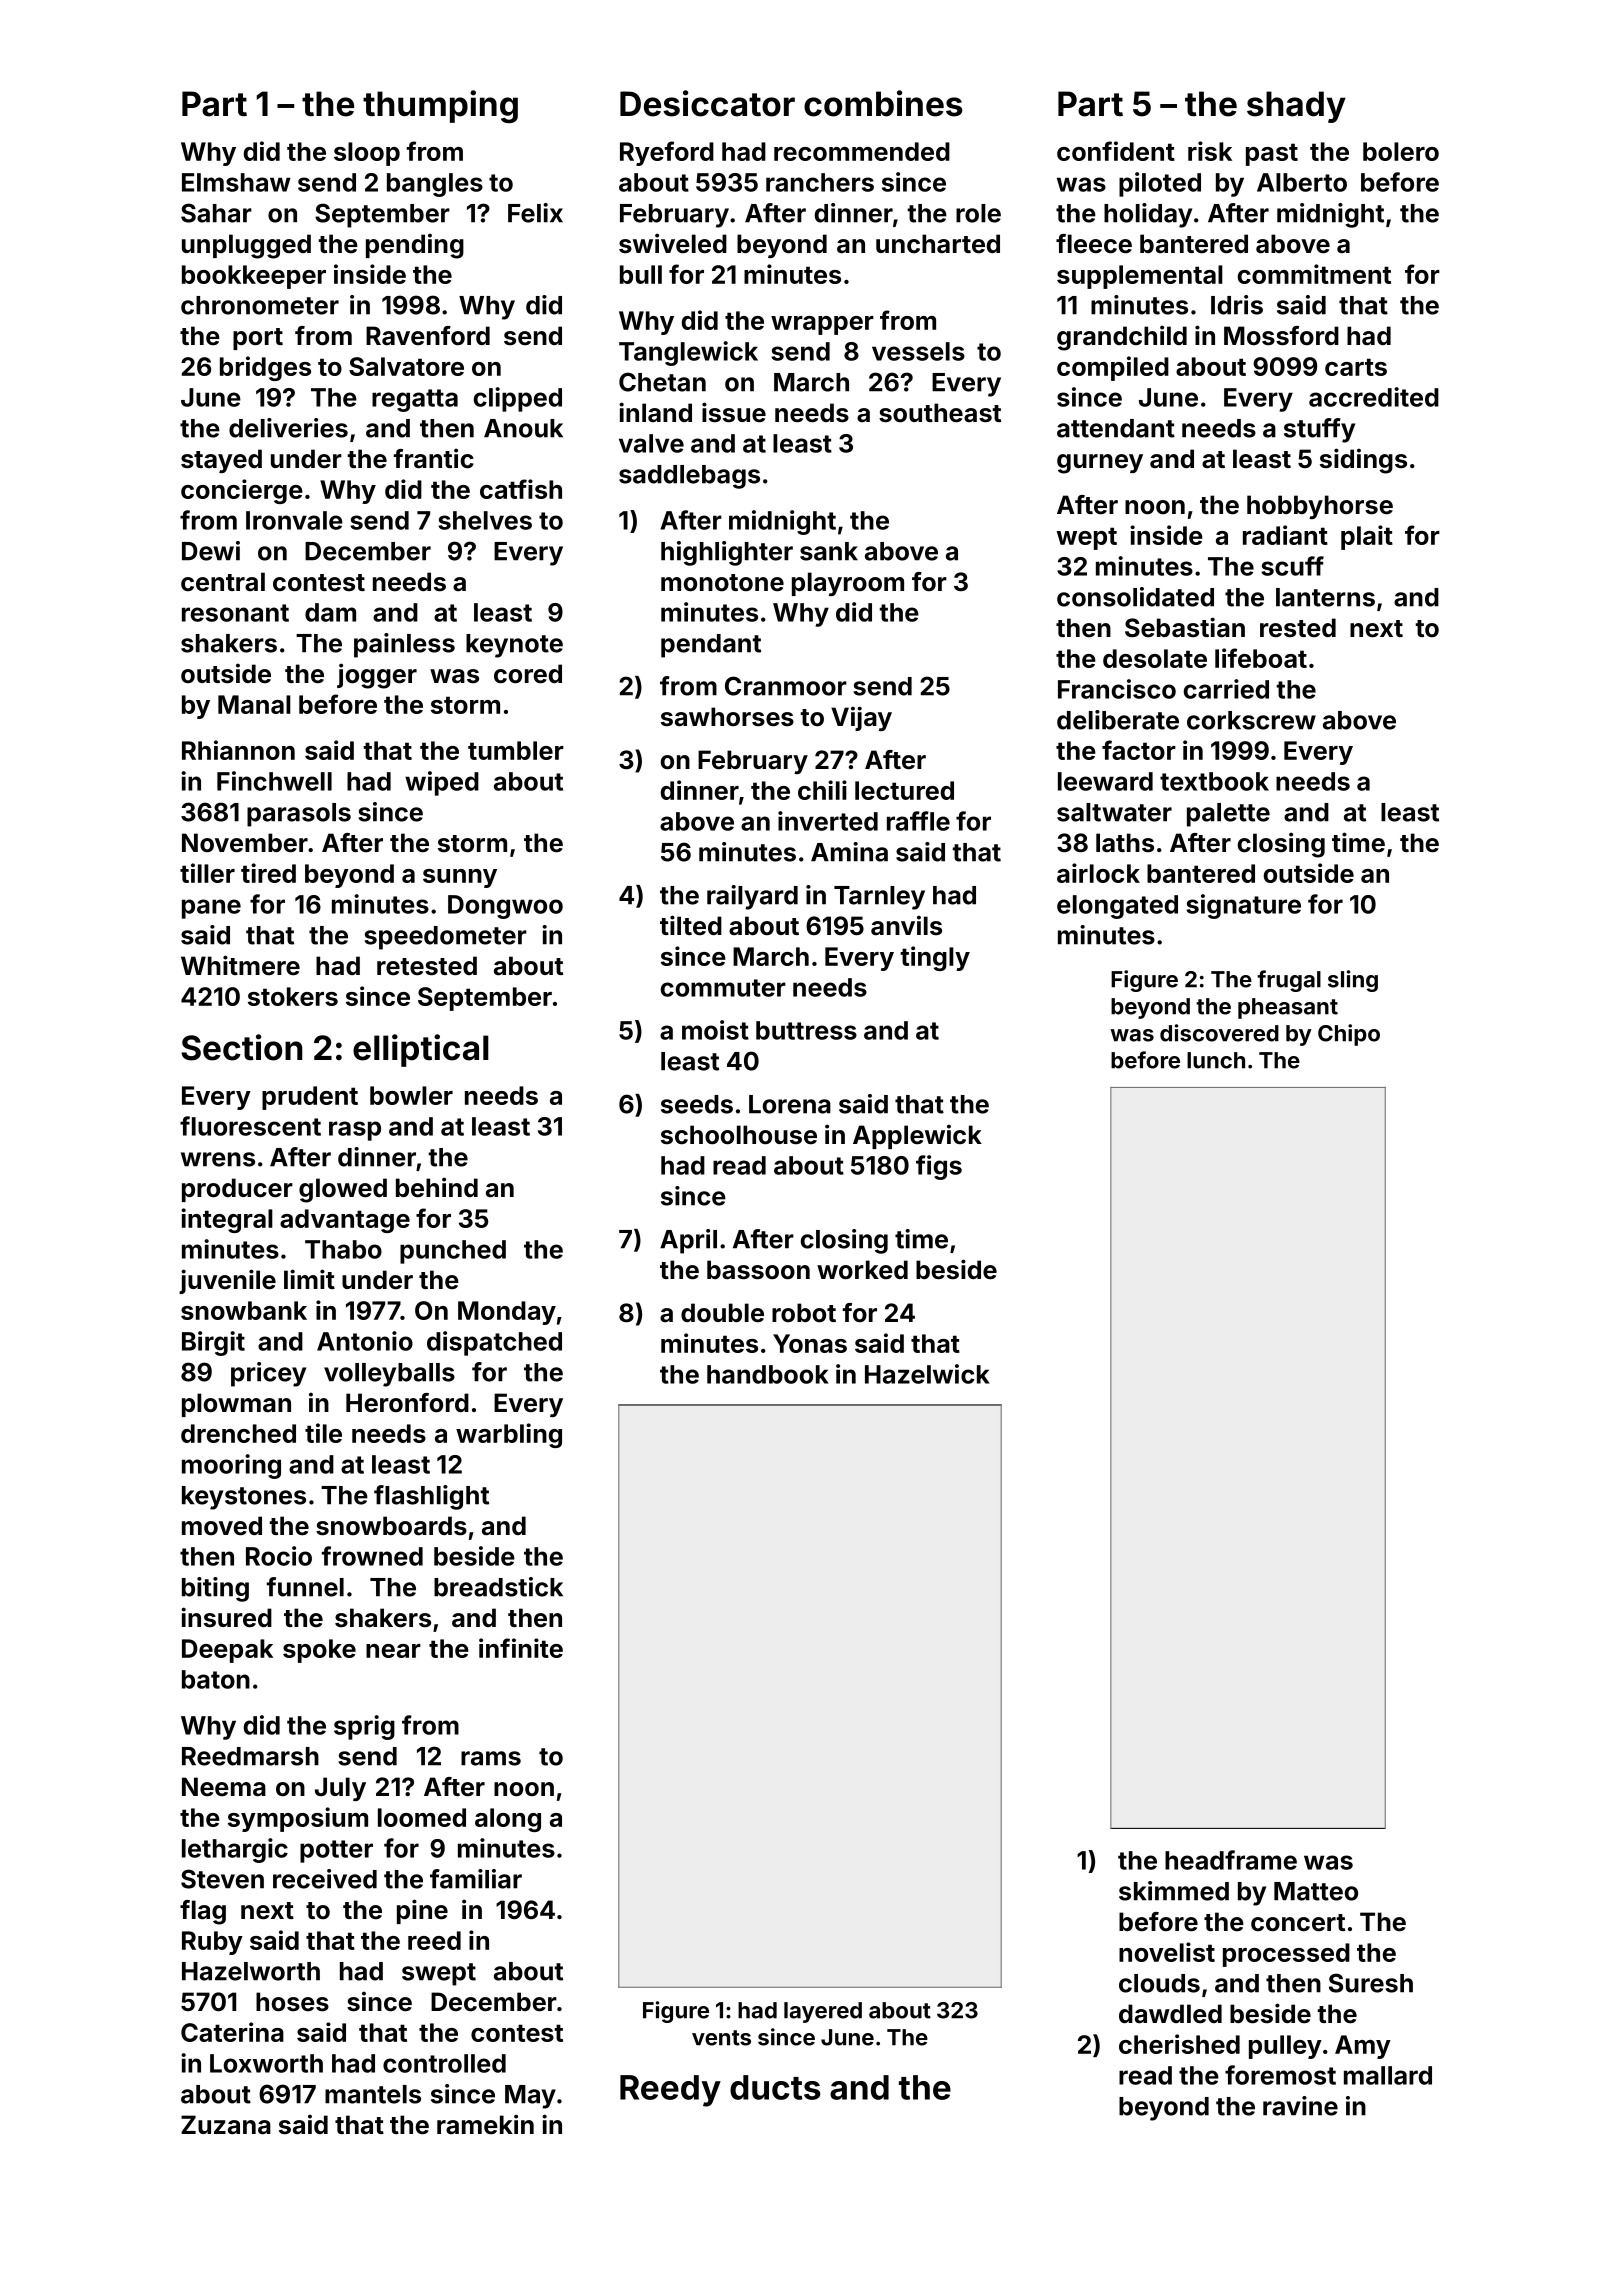 Image resolution: width=1620 pixels, height=2292 pixels. What do you see at coordinates (688, 1241) in the screenshot?
I see `April` at bounding box center [688, 1241].
